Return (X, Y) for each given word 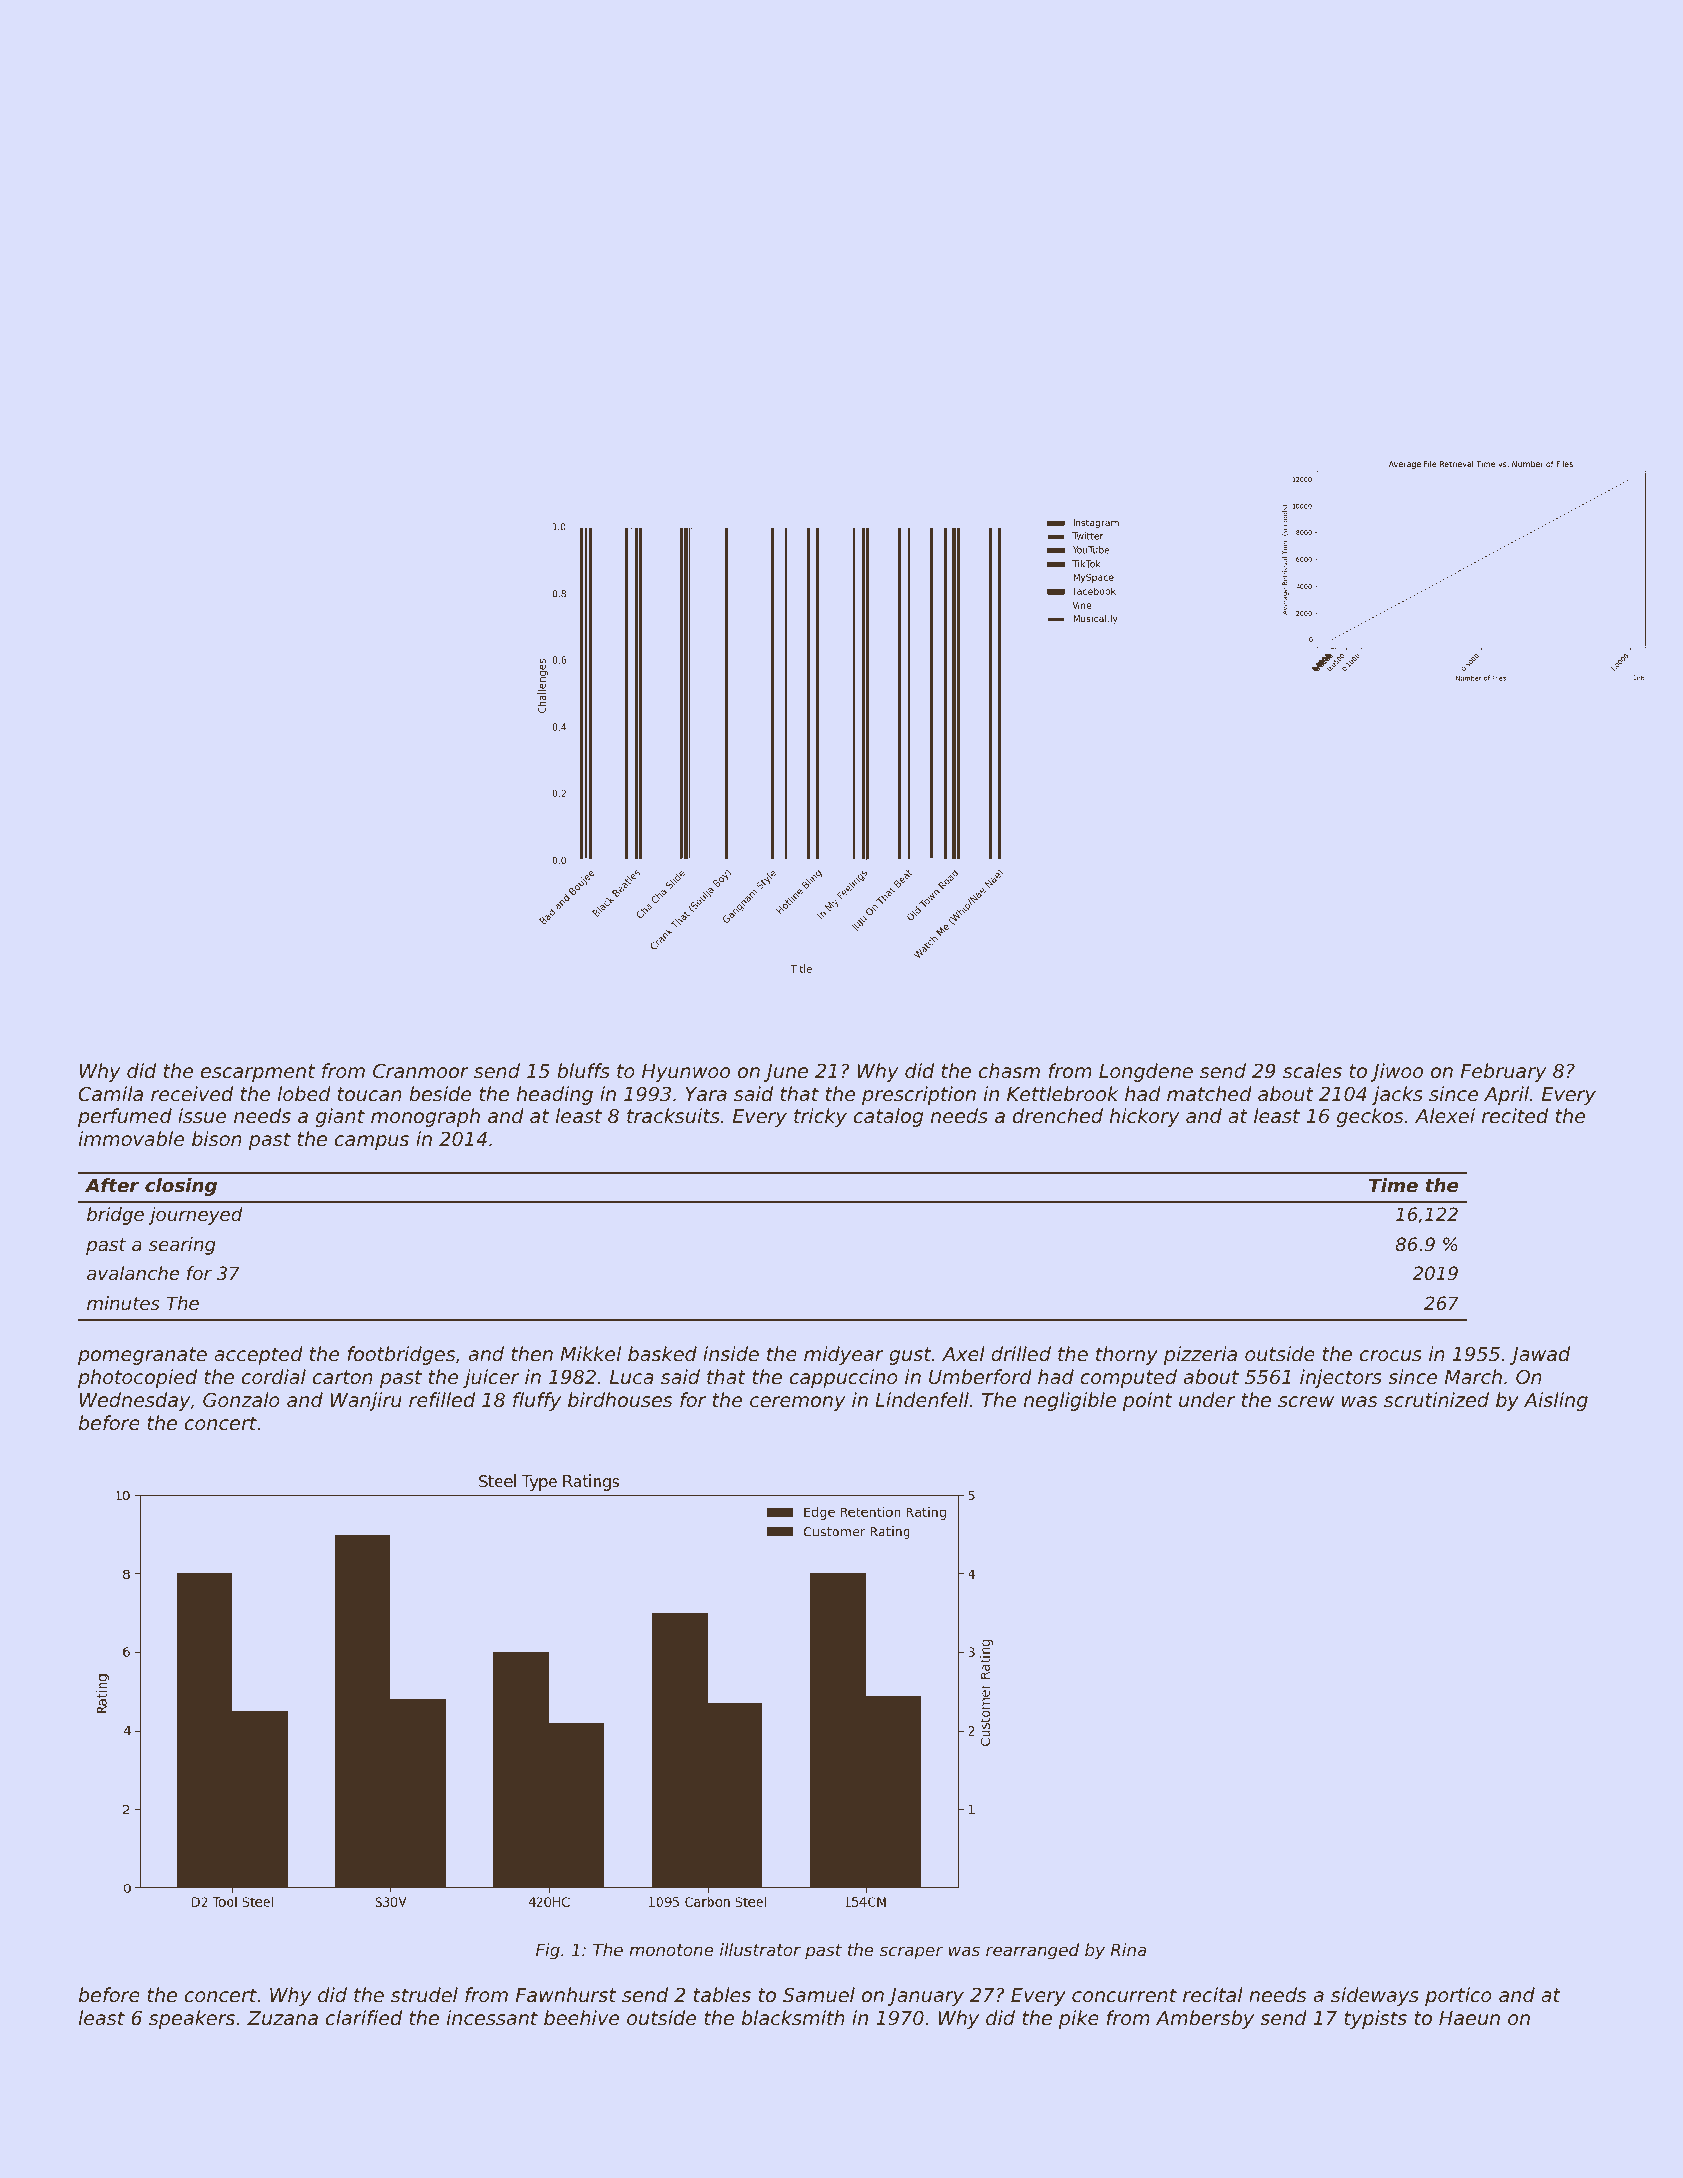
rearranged (1032, 1951)
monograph (425, 1117)
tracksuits (673, 1115)
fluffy (537, 1401)
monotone (671, 1950)
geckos (1370, 1117)
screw (1306, 1401)
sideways (1375, 1996)
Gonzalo (241, 1399)
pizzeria (1200, 1355)
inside (731, 1353)
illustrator (760, 1949)
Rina (1128, 1949)
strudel (424, 1994)
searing (182, 1246)
